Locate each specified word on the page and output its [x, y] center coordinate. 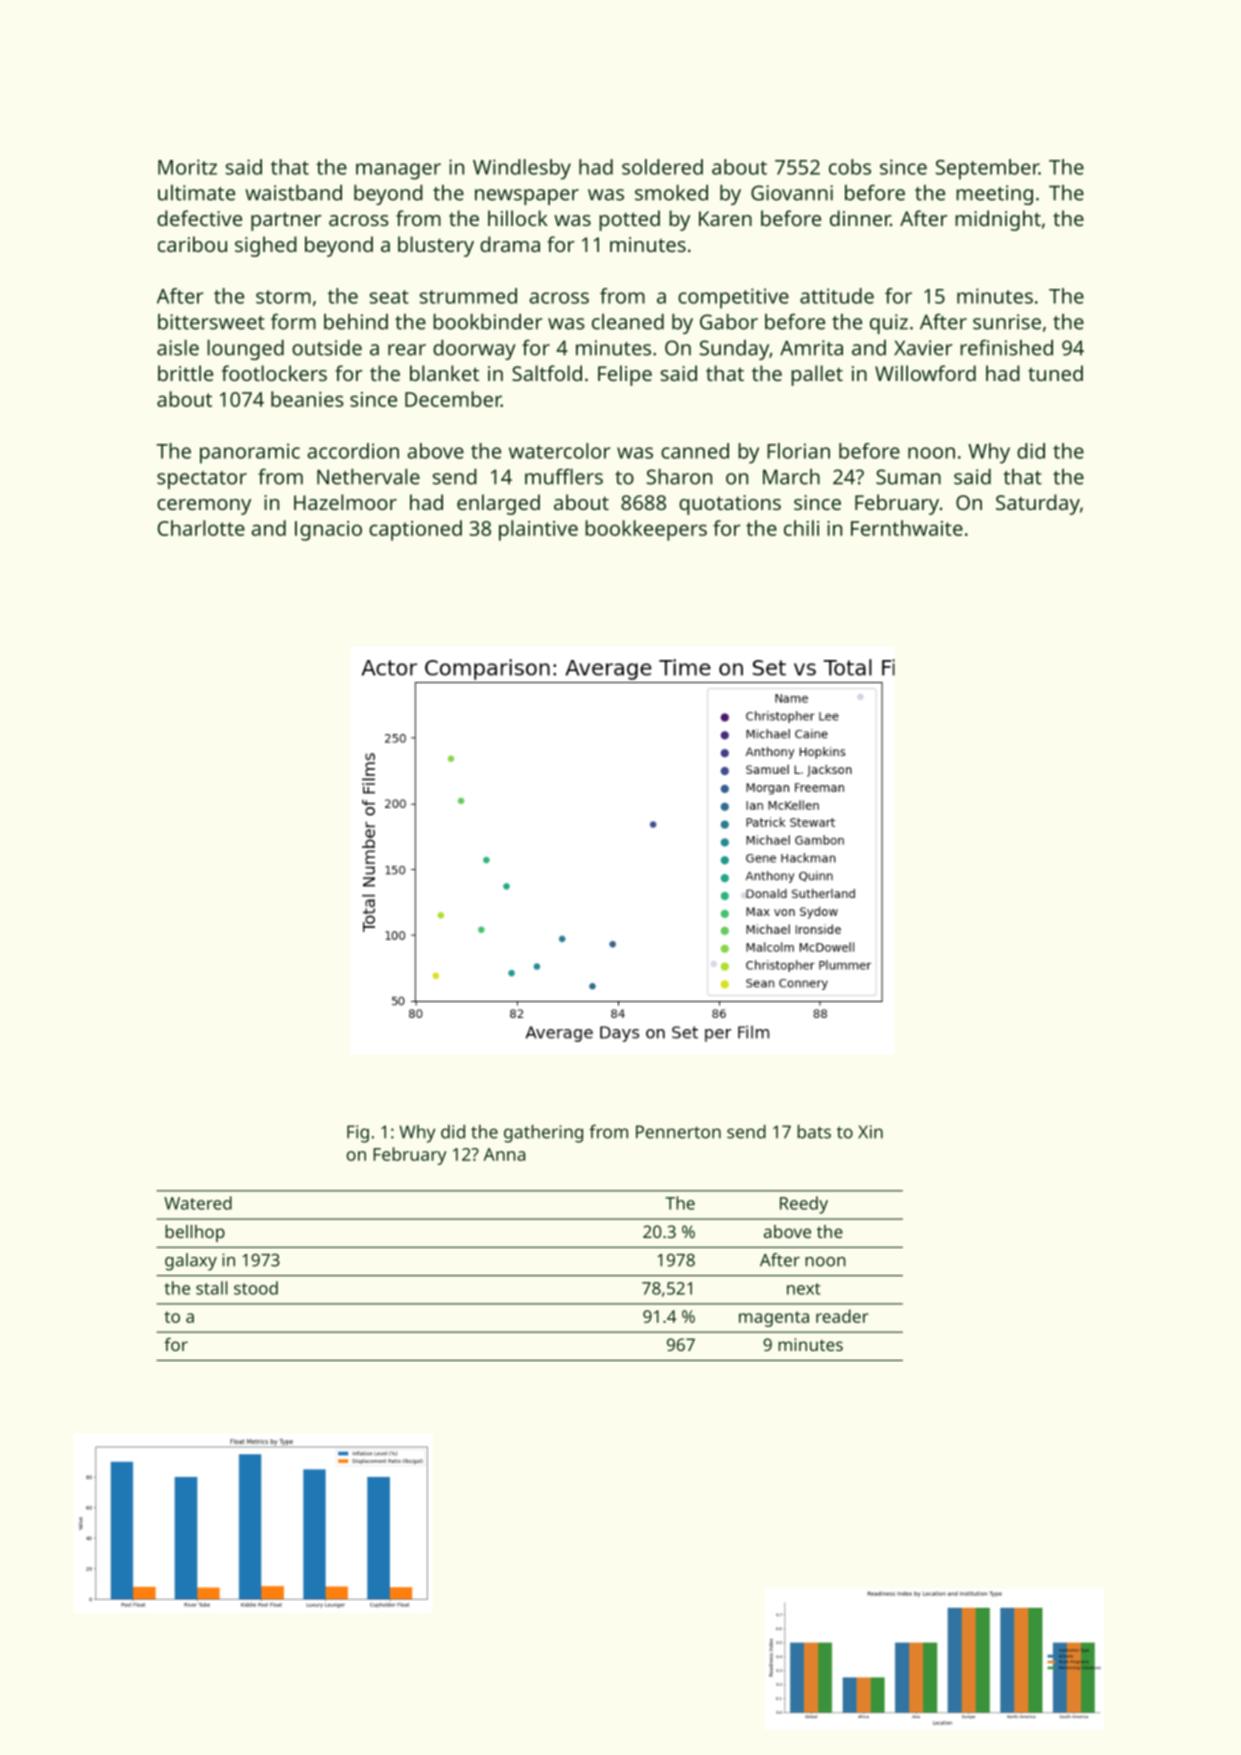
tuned [1055, 373]
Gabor [729, 322]
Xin [870, 1132]
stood [256, 1288]
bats [814, 1132]
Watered [198, 1203]
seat [389, 297]
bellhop [195, 1233]
